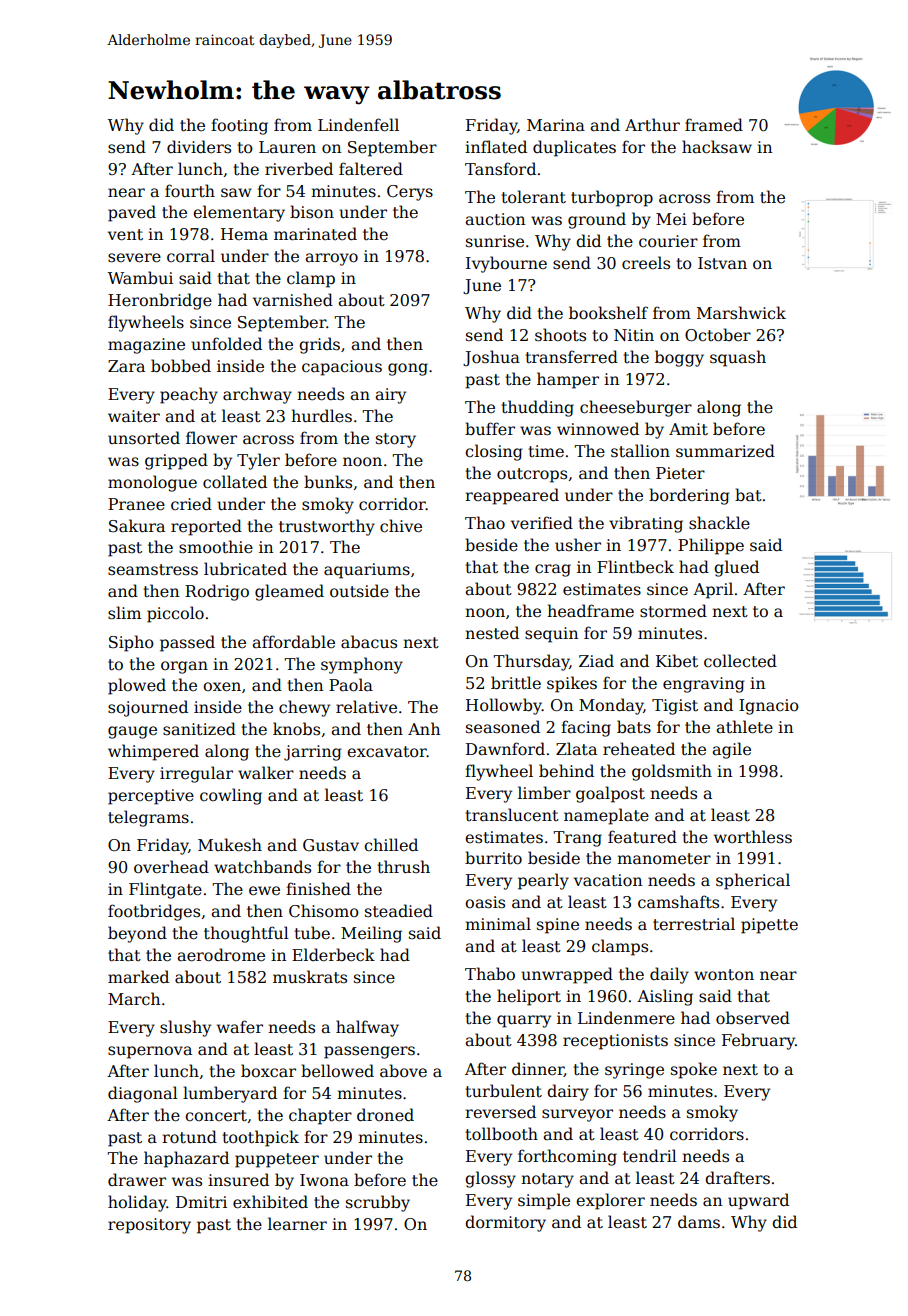 The width and height of the document is (908, 1316). What do you see at coordinates (399, 911) in the document?
I see `steadied` at bounding box center [399, 911].
